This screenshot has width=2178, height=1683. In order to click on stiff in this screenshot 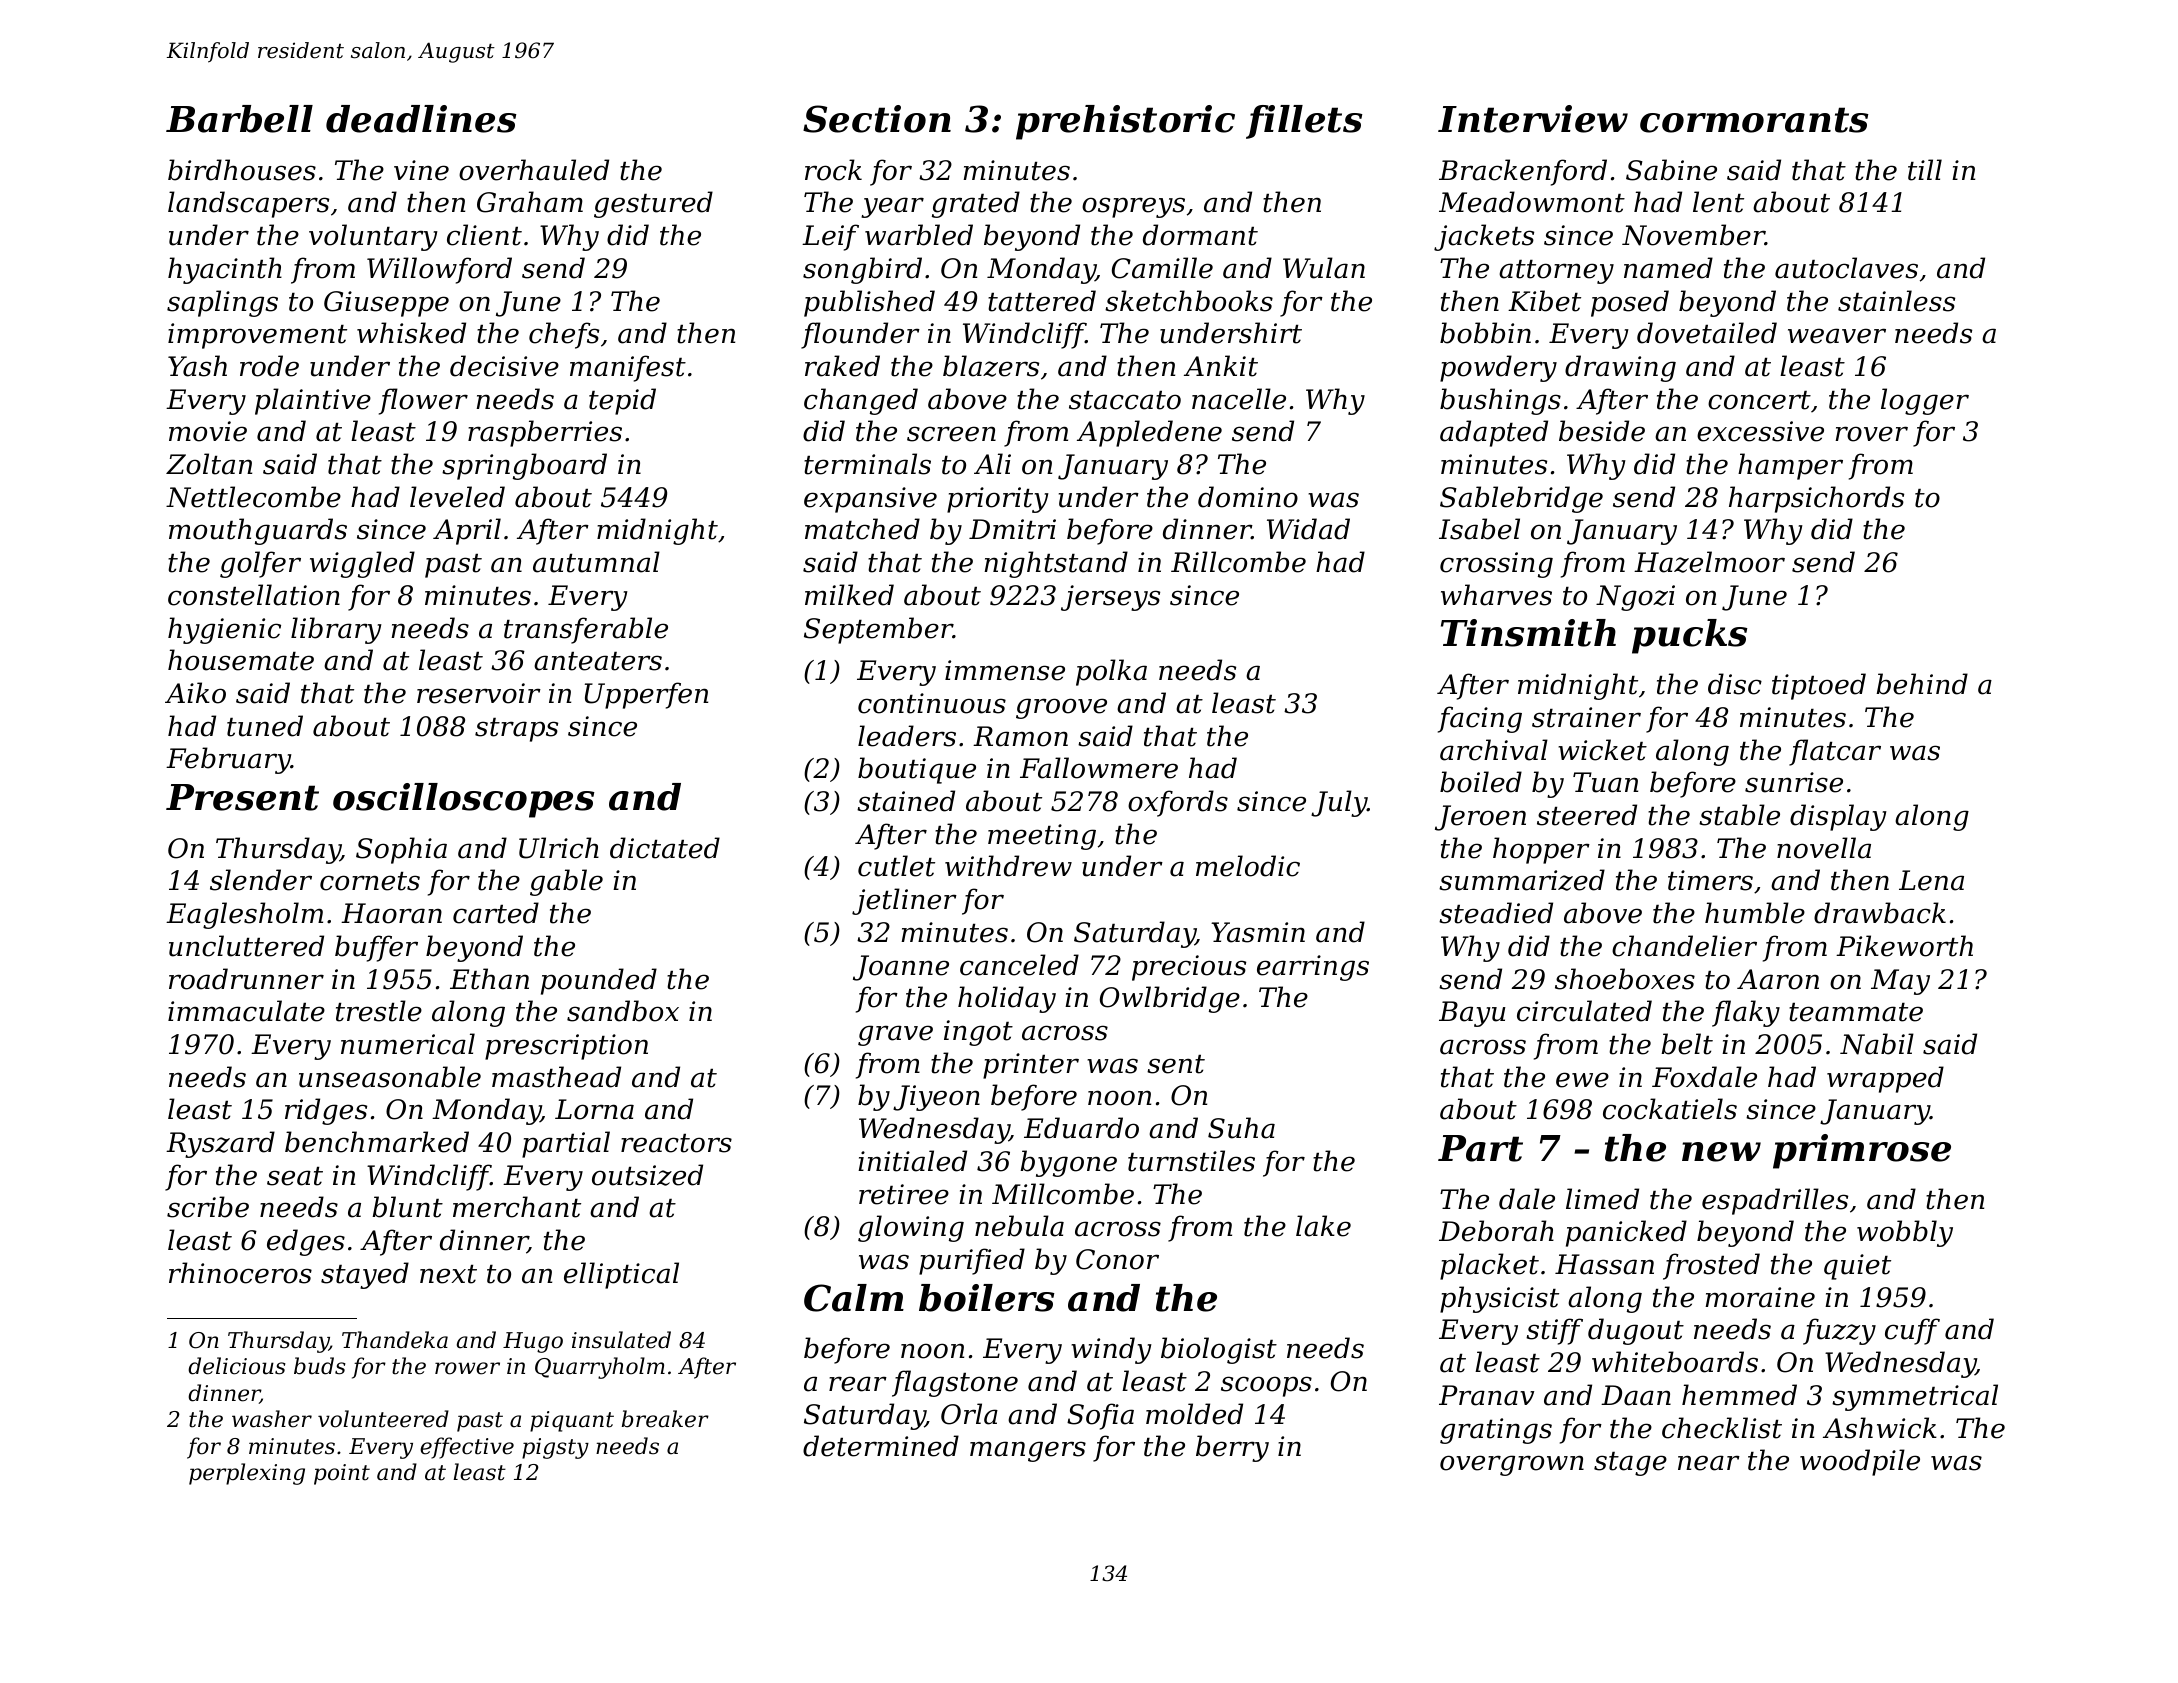, I will do `click(1554, 1331)`.
